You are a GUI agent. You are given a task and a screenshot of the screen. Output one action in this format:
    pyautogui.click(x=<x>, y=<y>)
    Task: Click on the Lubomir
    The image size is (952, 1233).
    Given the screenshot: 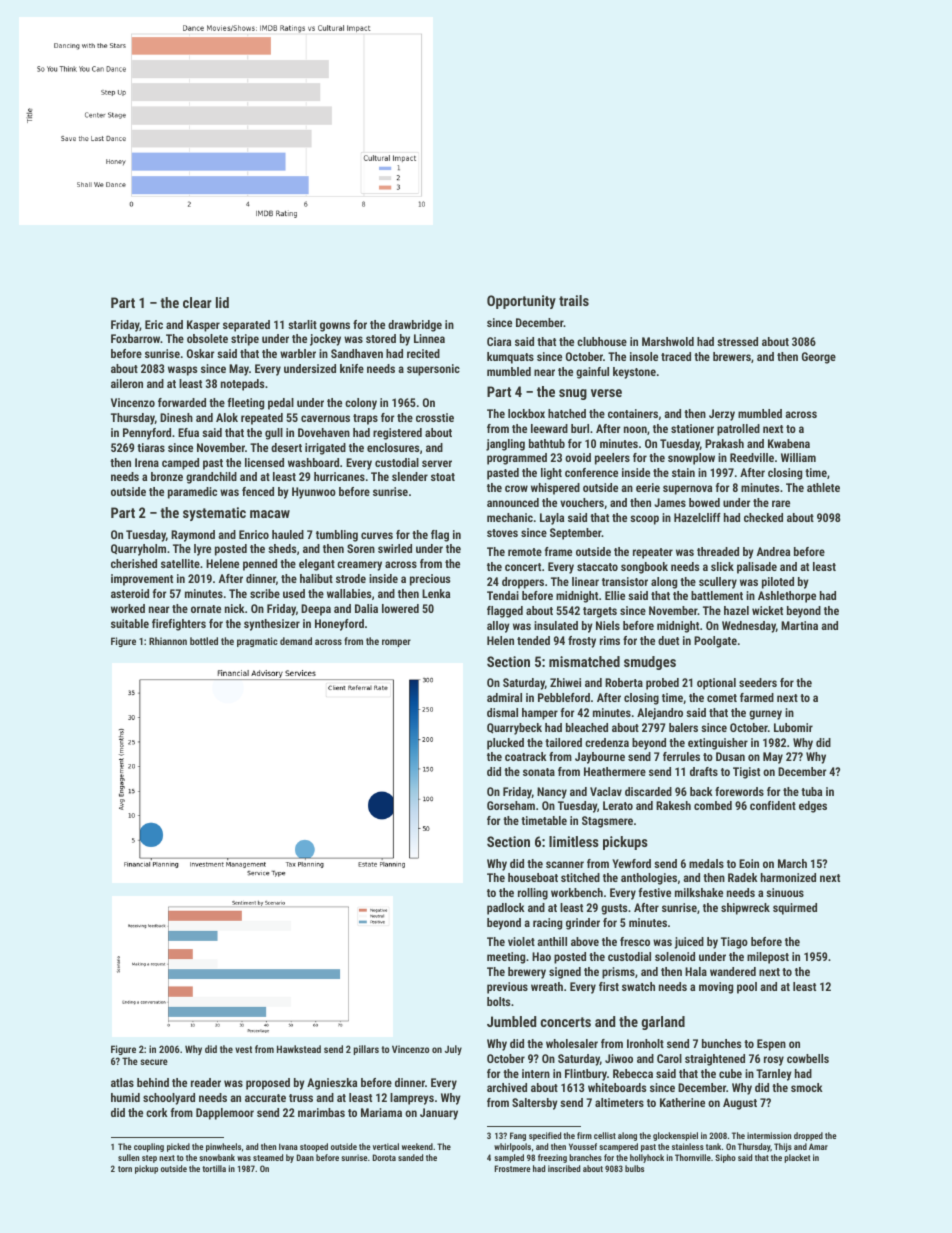 What is the action you would take?
    pyautogui.click(x=793, y=727)
